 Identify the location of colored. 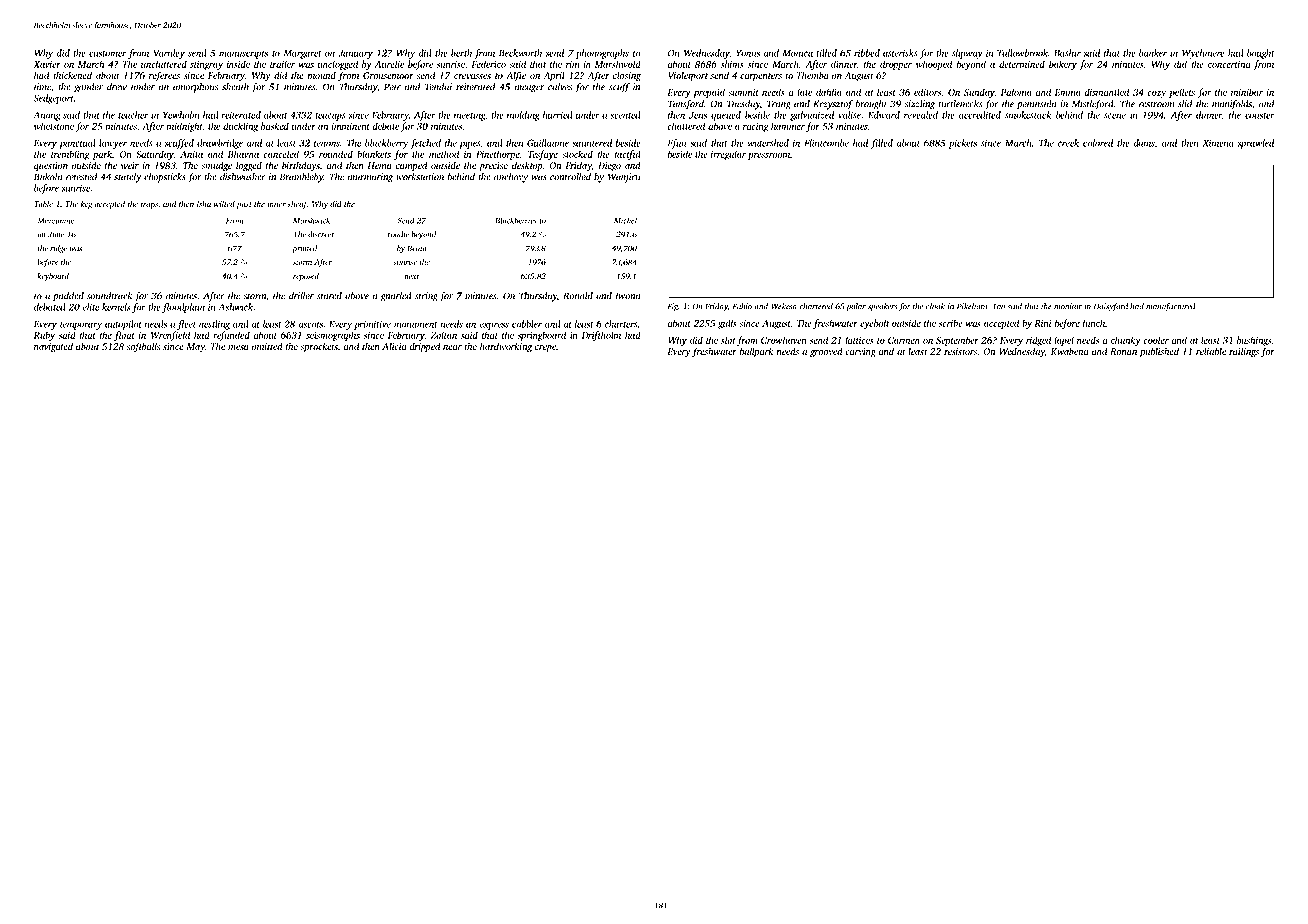
(1098, 143).
